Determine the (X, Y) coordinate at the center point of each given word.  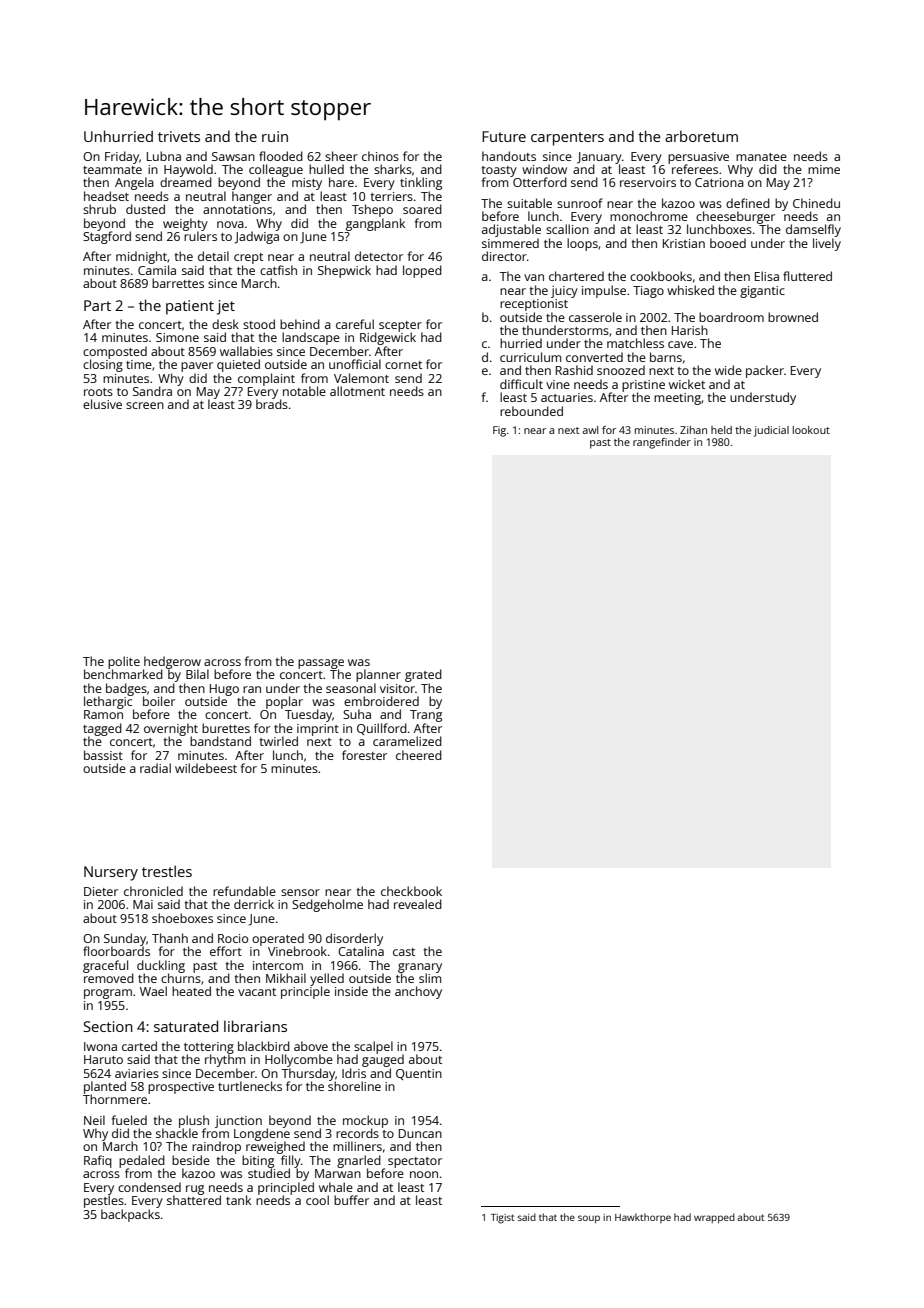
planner (378, 675)
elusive (102, 404)
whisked (690, 290)
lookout (811, 430)
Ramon (103, 714)
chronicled (153, 891)
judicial (771, 431)
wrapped (714, 1218)
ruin (275, 136)
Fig (499, 431)
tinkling (421, 183)
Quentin (419, 1074)
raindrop (216, 1147)
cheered (419, 755)
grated (423, 675)
